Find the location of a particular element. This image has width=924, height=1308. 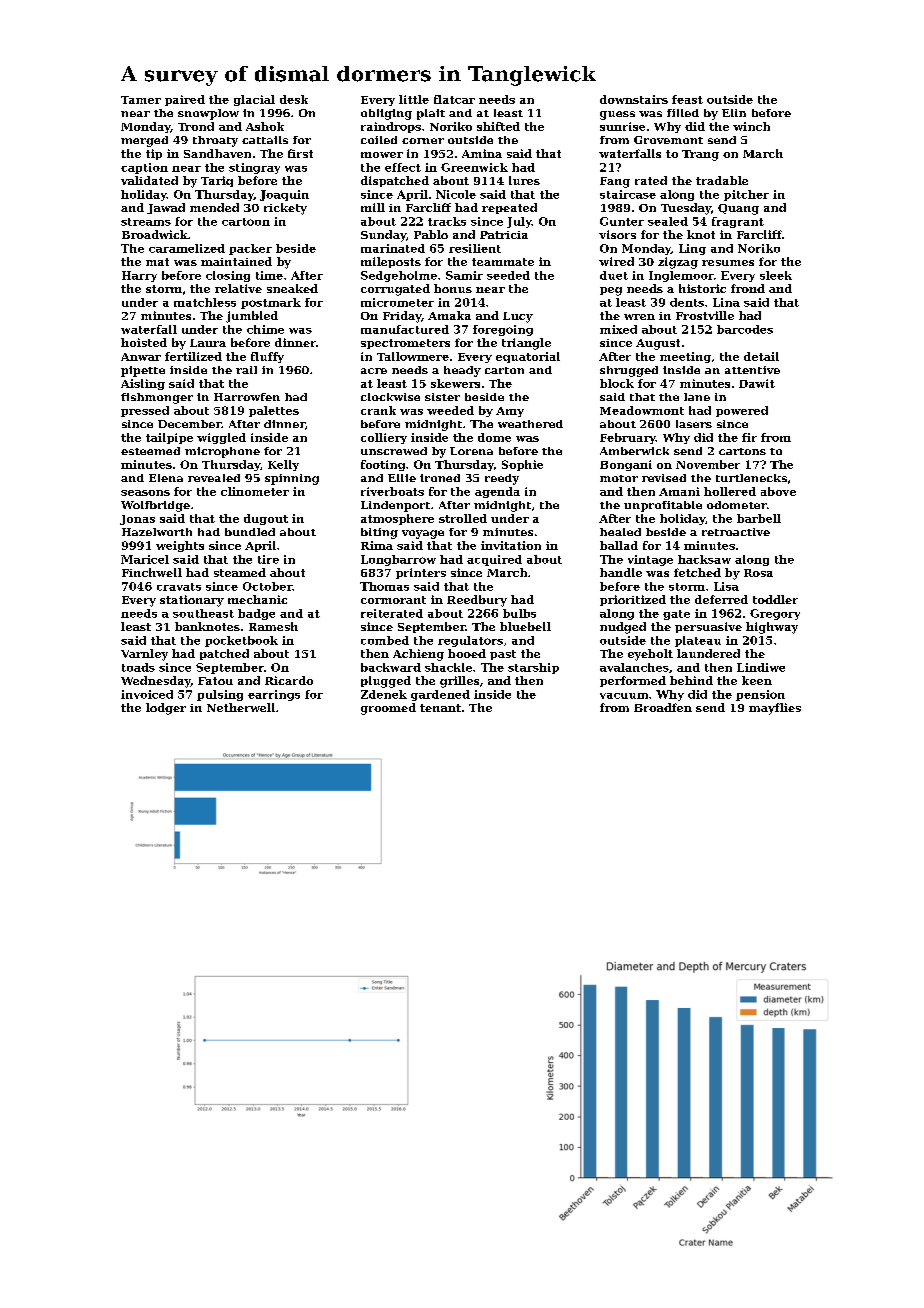

Tamer is located at coordinates (141, 100).
